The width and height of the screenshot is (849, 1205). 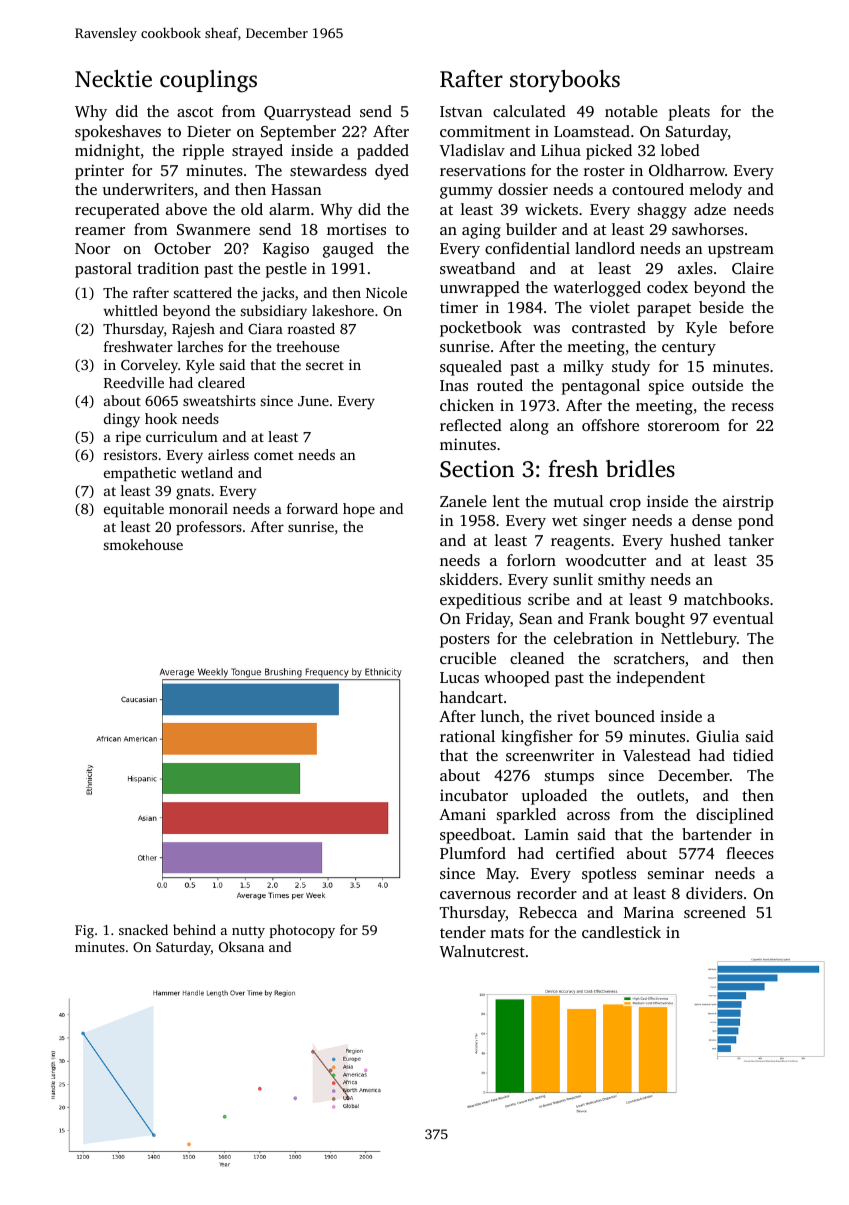 What do you see at coordinates (689, 113) in the screenshot?
I see `pleats` at bounding box center [689, 113].
